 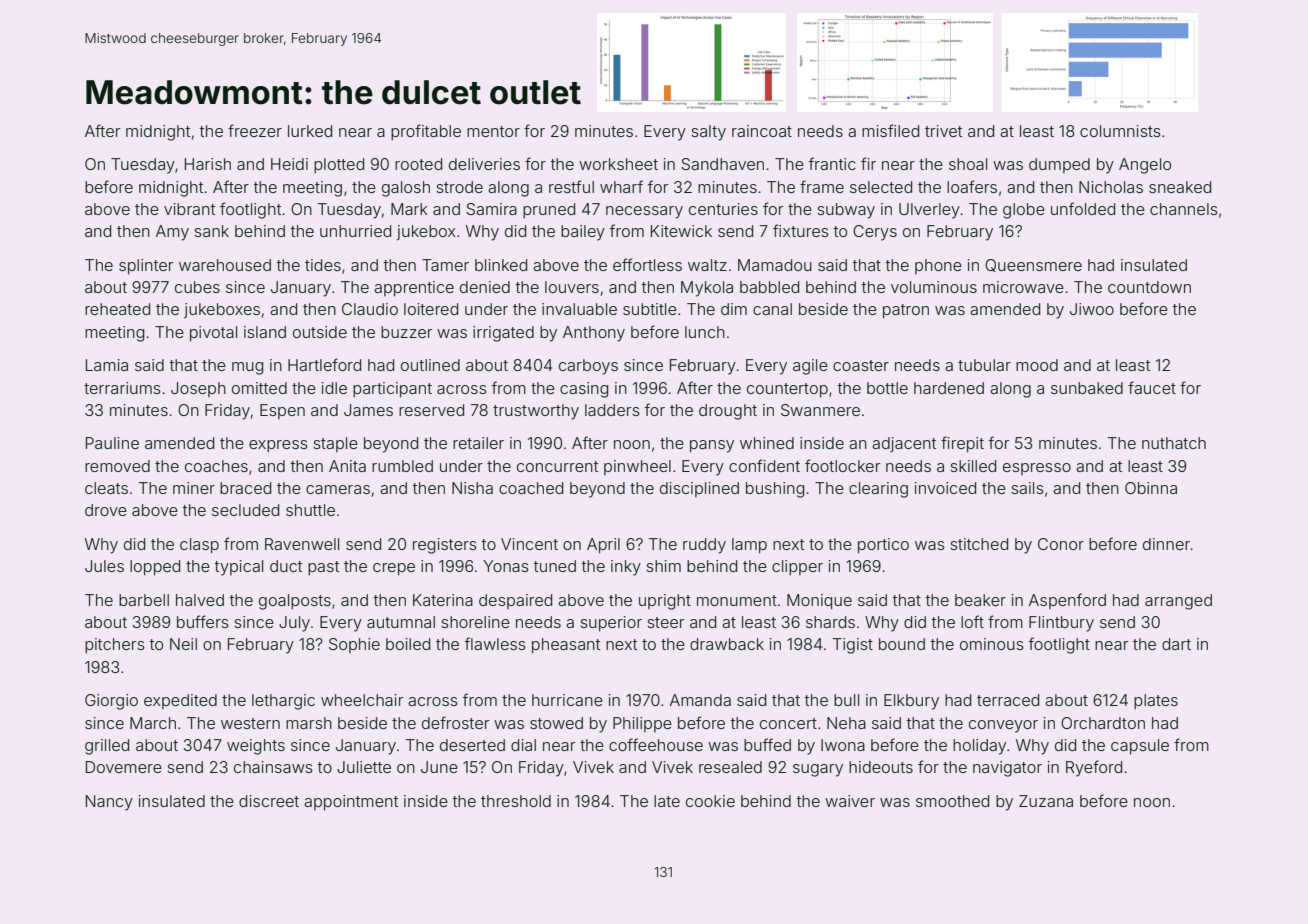 What do you see at coordinates (1027, 488) in the image?
I see `sails` at bounding box center [1027, 488].
